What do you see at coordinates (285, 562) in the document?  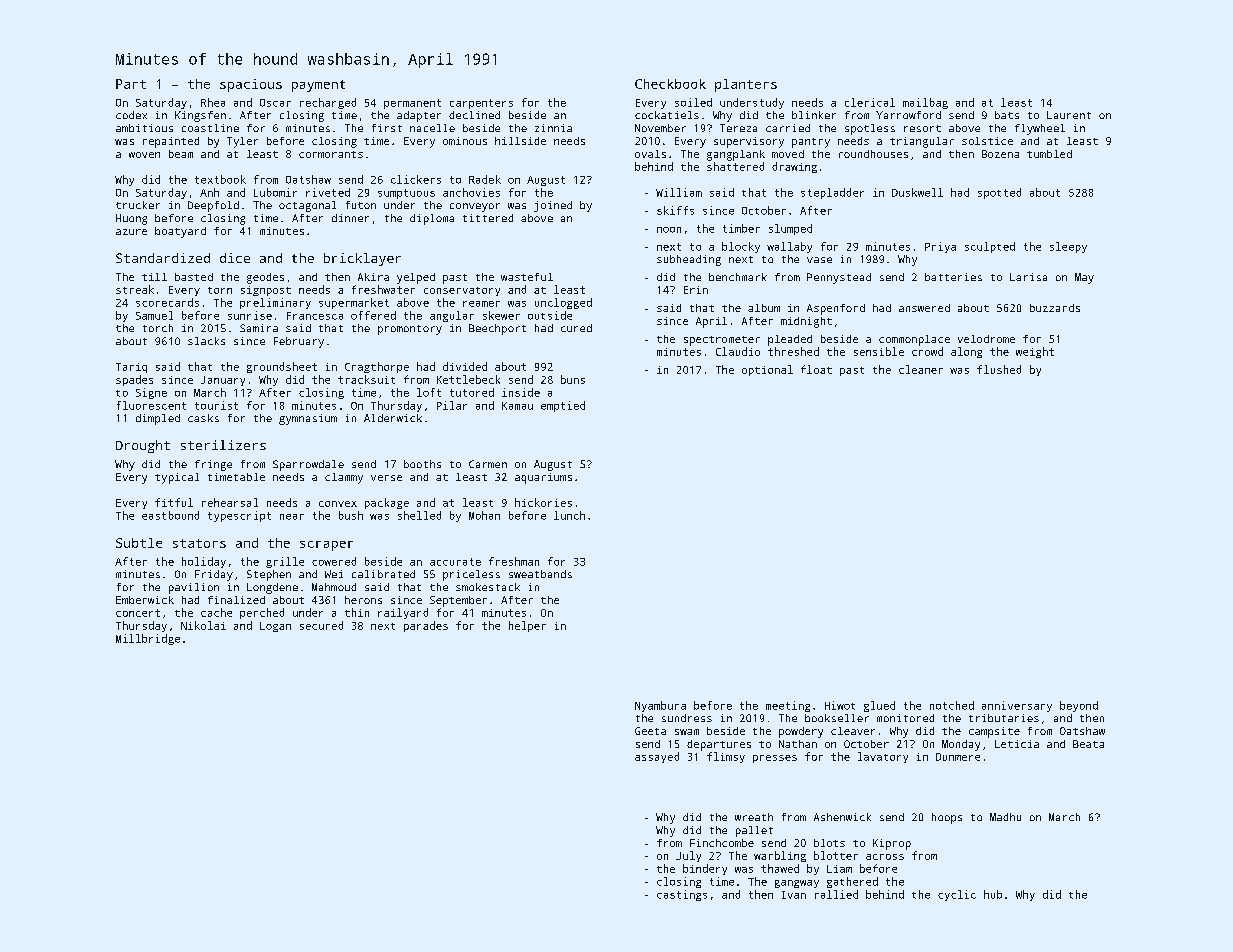 I see `grille` at bounding box center [285, 562].
